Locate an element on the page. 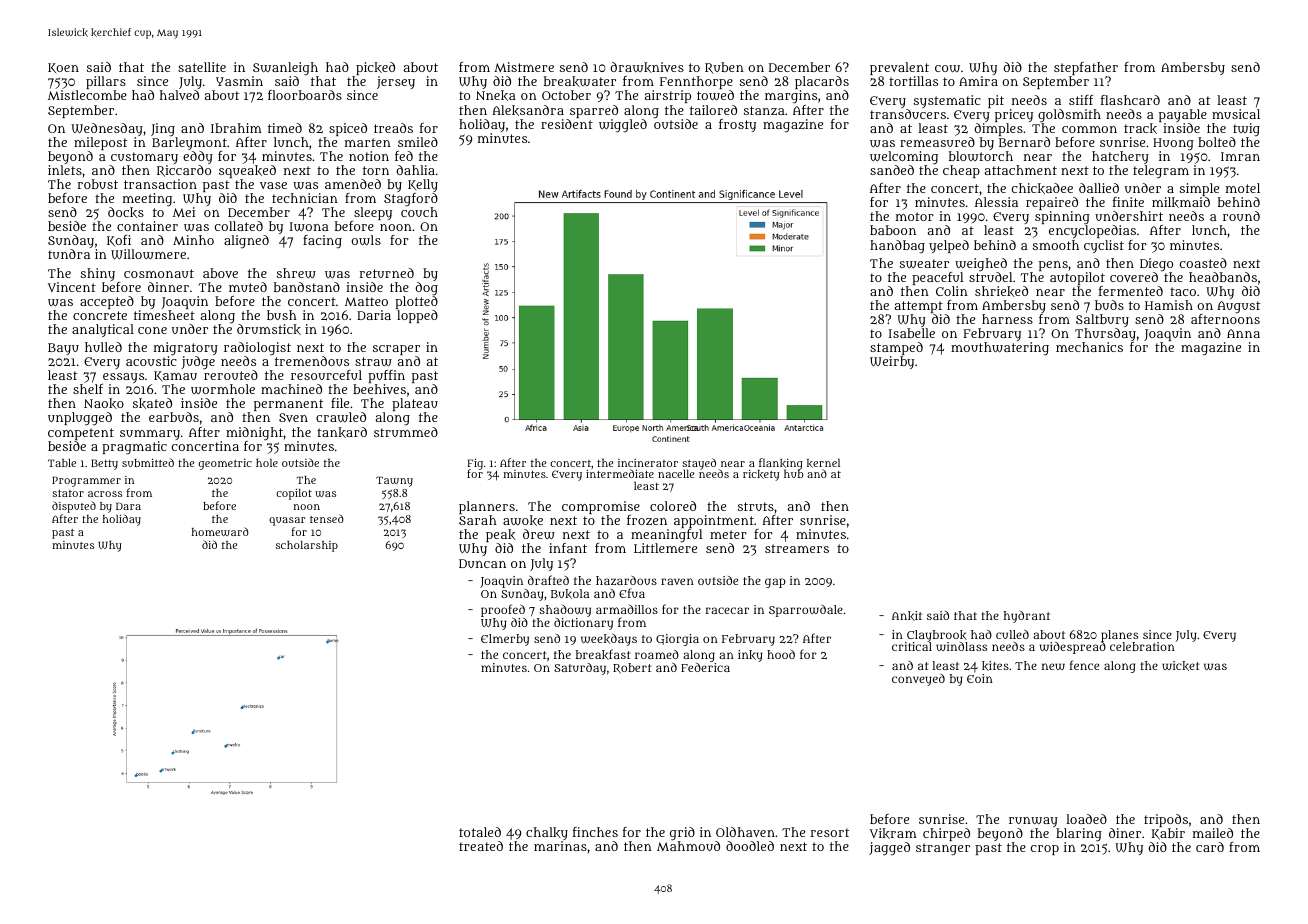  scholarship is located at coordinates (307, 546).
